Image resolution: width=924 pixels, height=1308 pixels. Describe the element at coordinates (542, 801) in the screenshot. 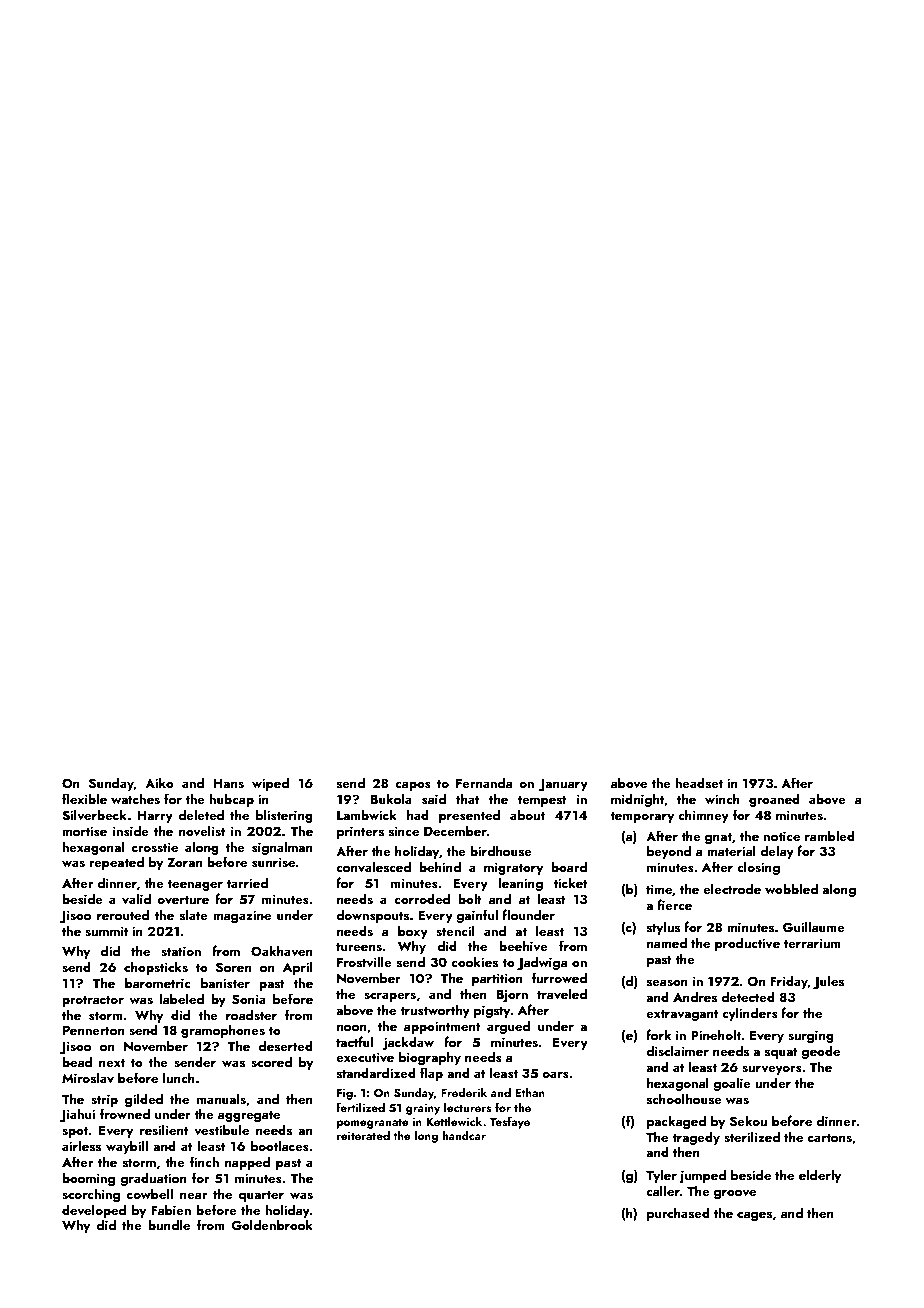

I see `tempest` at that location.
